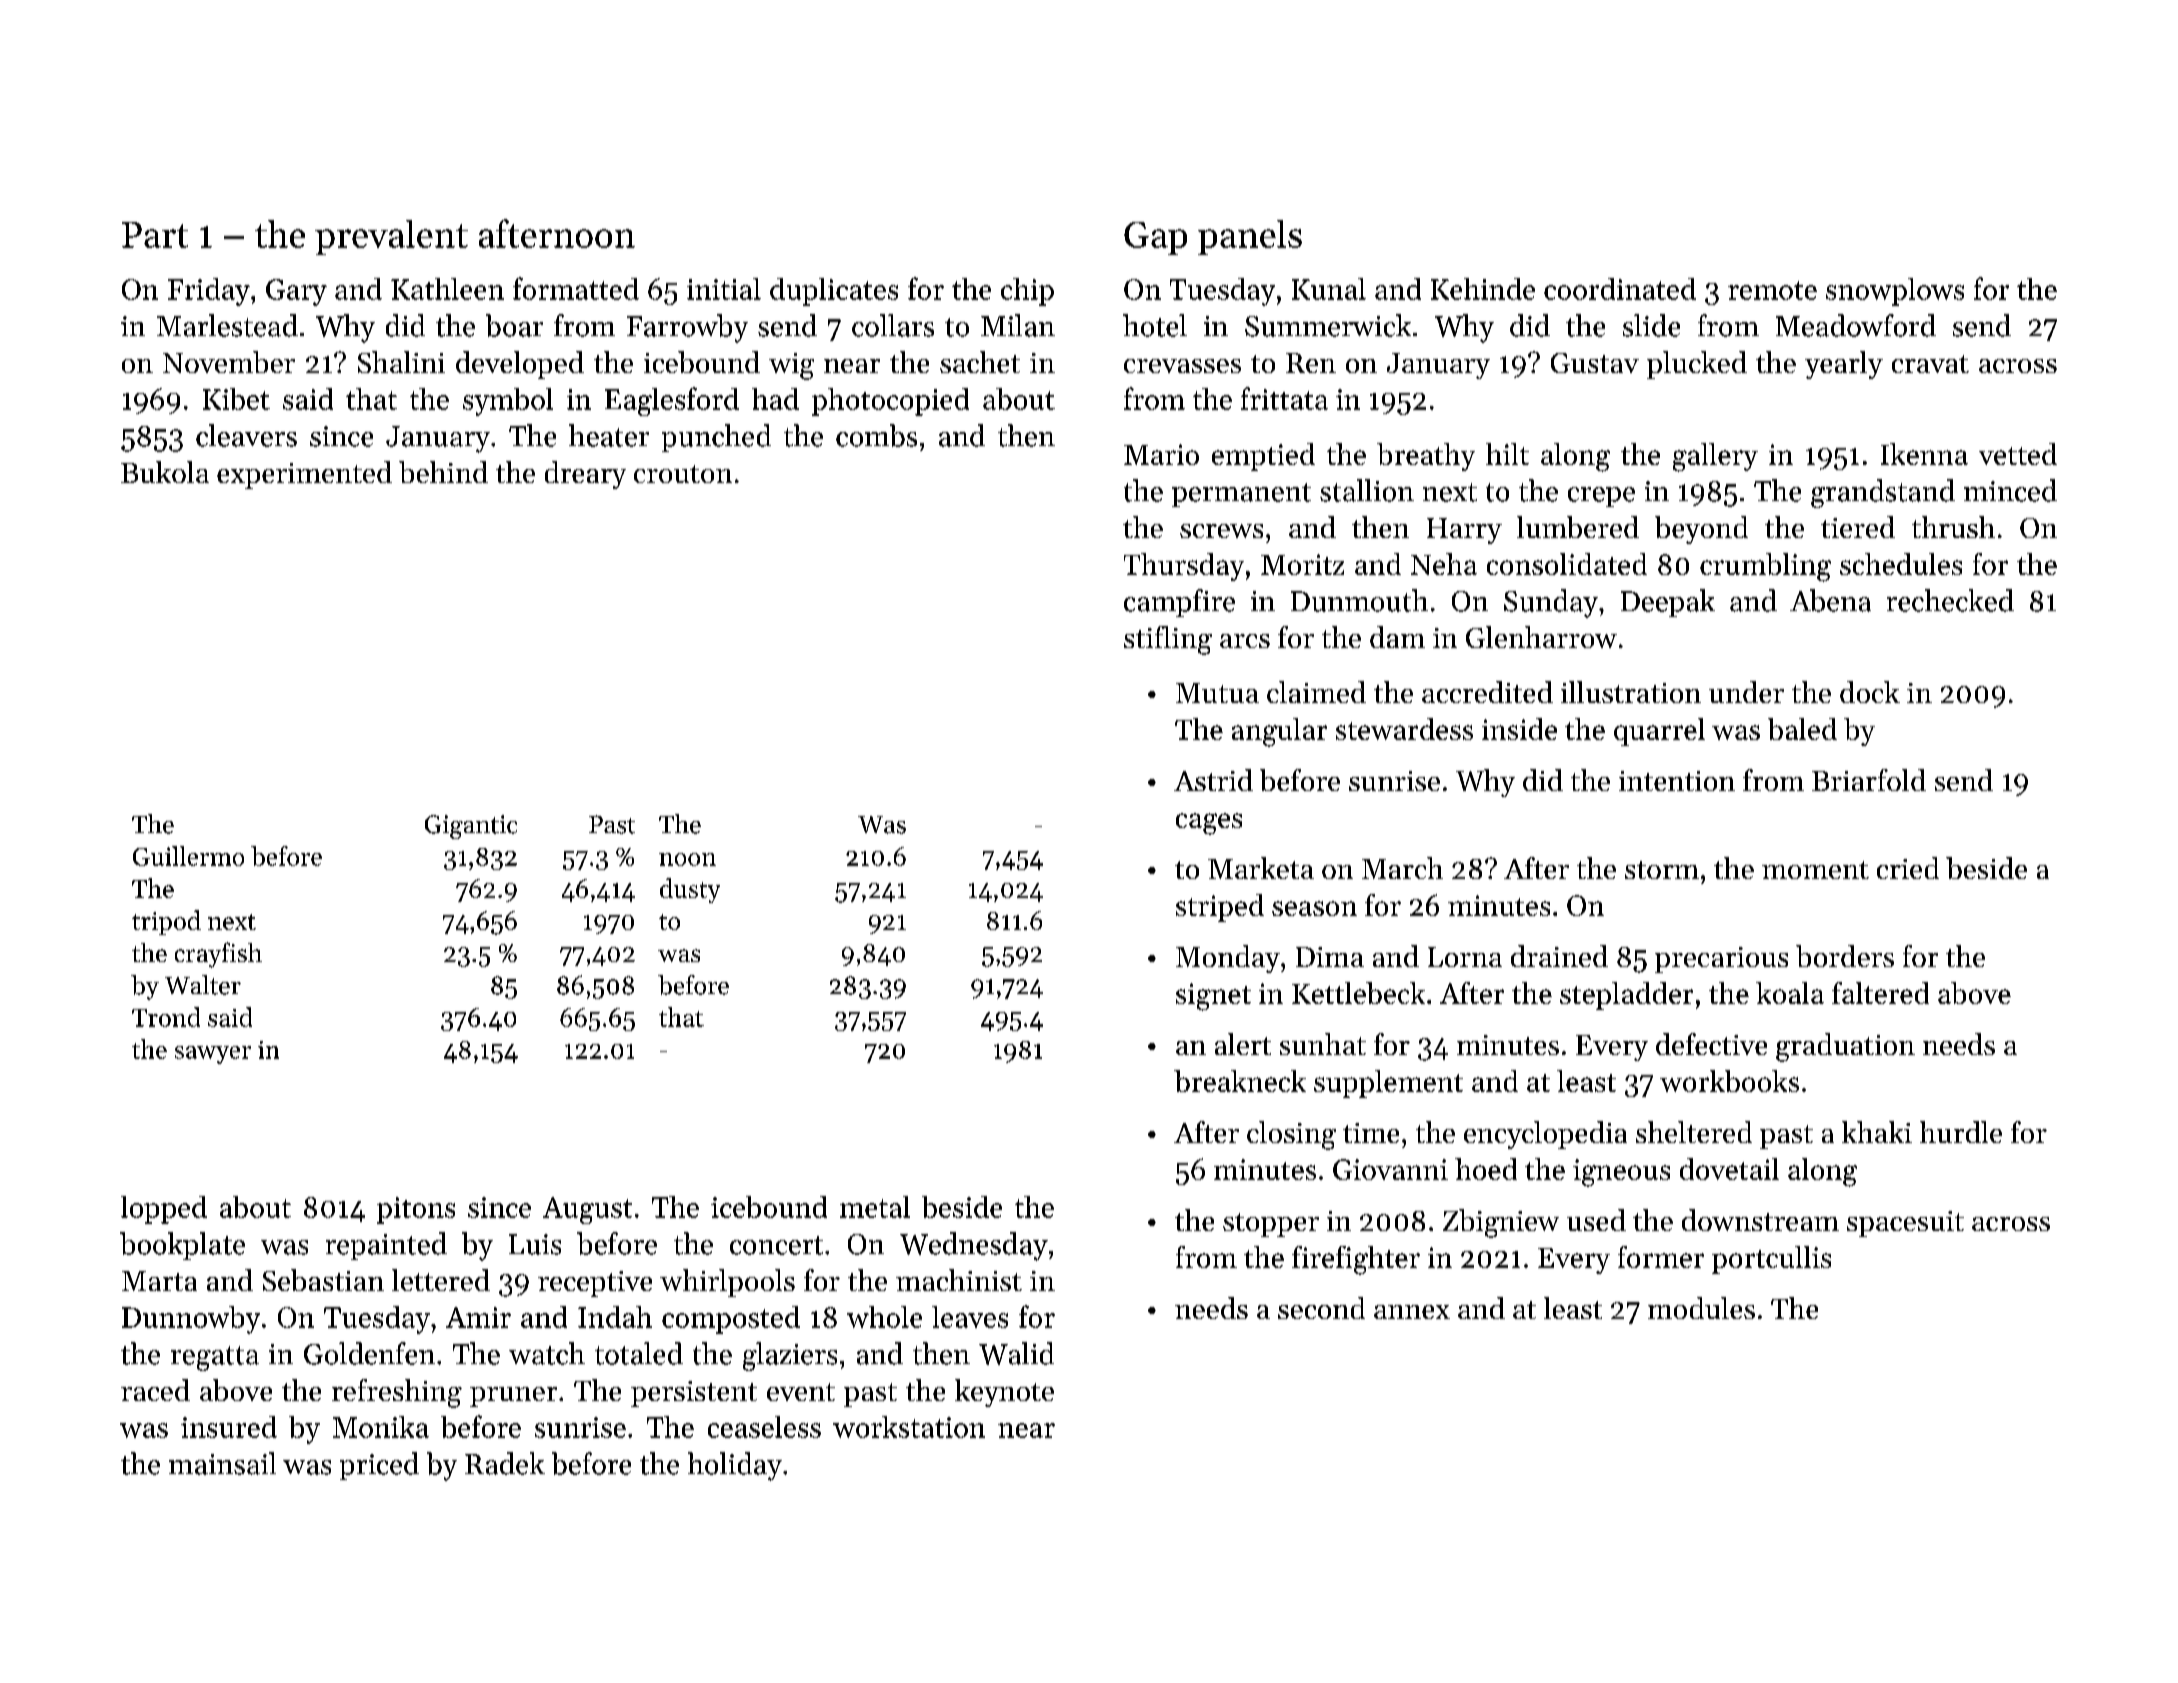 The image size is (2178, 1683). I want to click on closing, so click(1291, 1135).
